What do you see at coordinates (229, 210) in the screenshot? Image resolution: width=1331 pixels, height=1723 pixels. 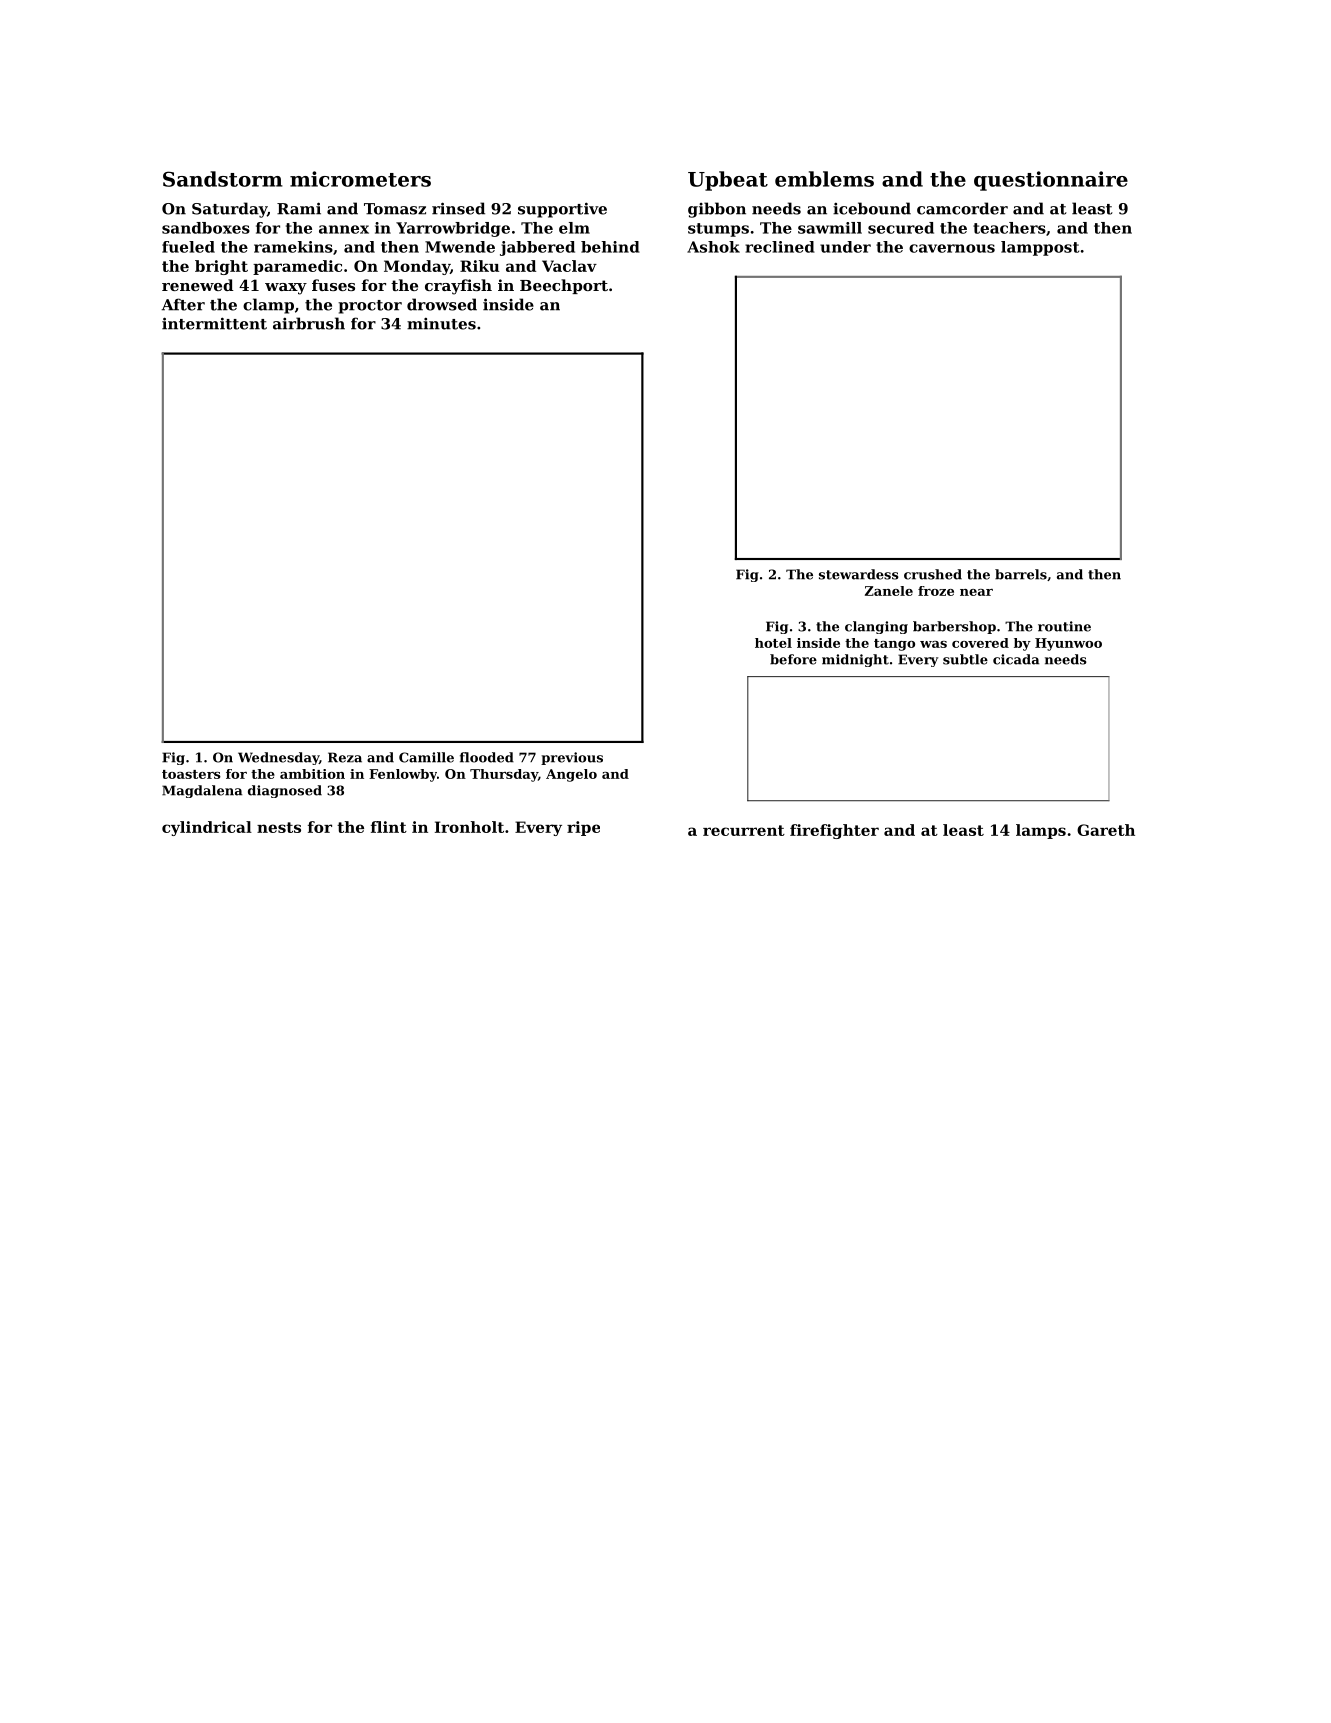 I see `Saturday` at bounding box center [229, 210].
